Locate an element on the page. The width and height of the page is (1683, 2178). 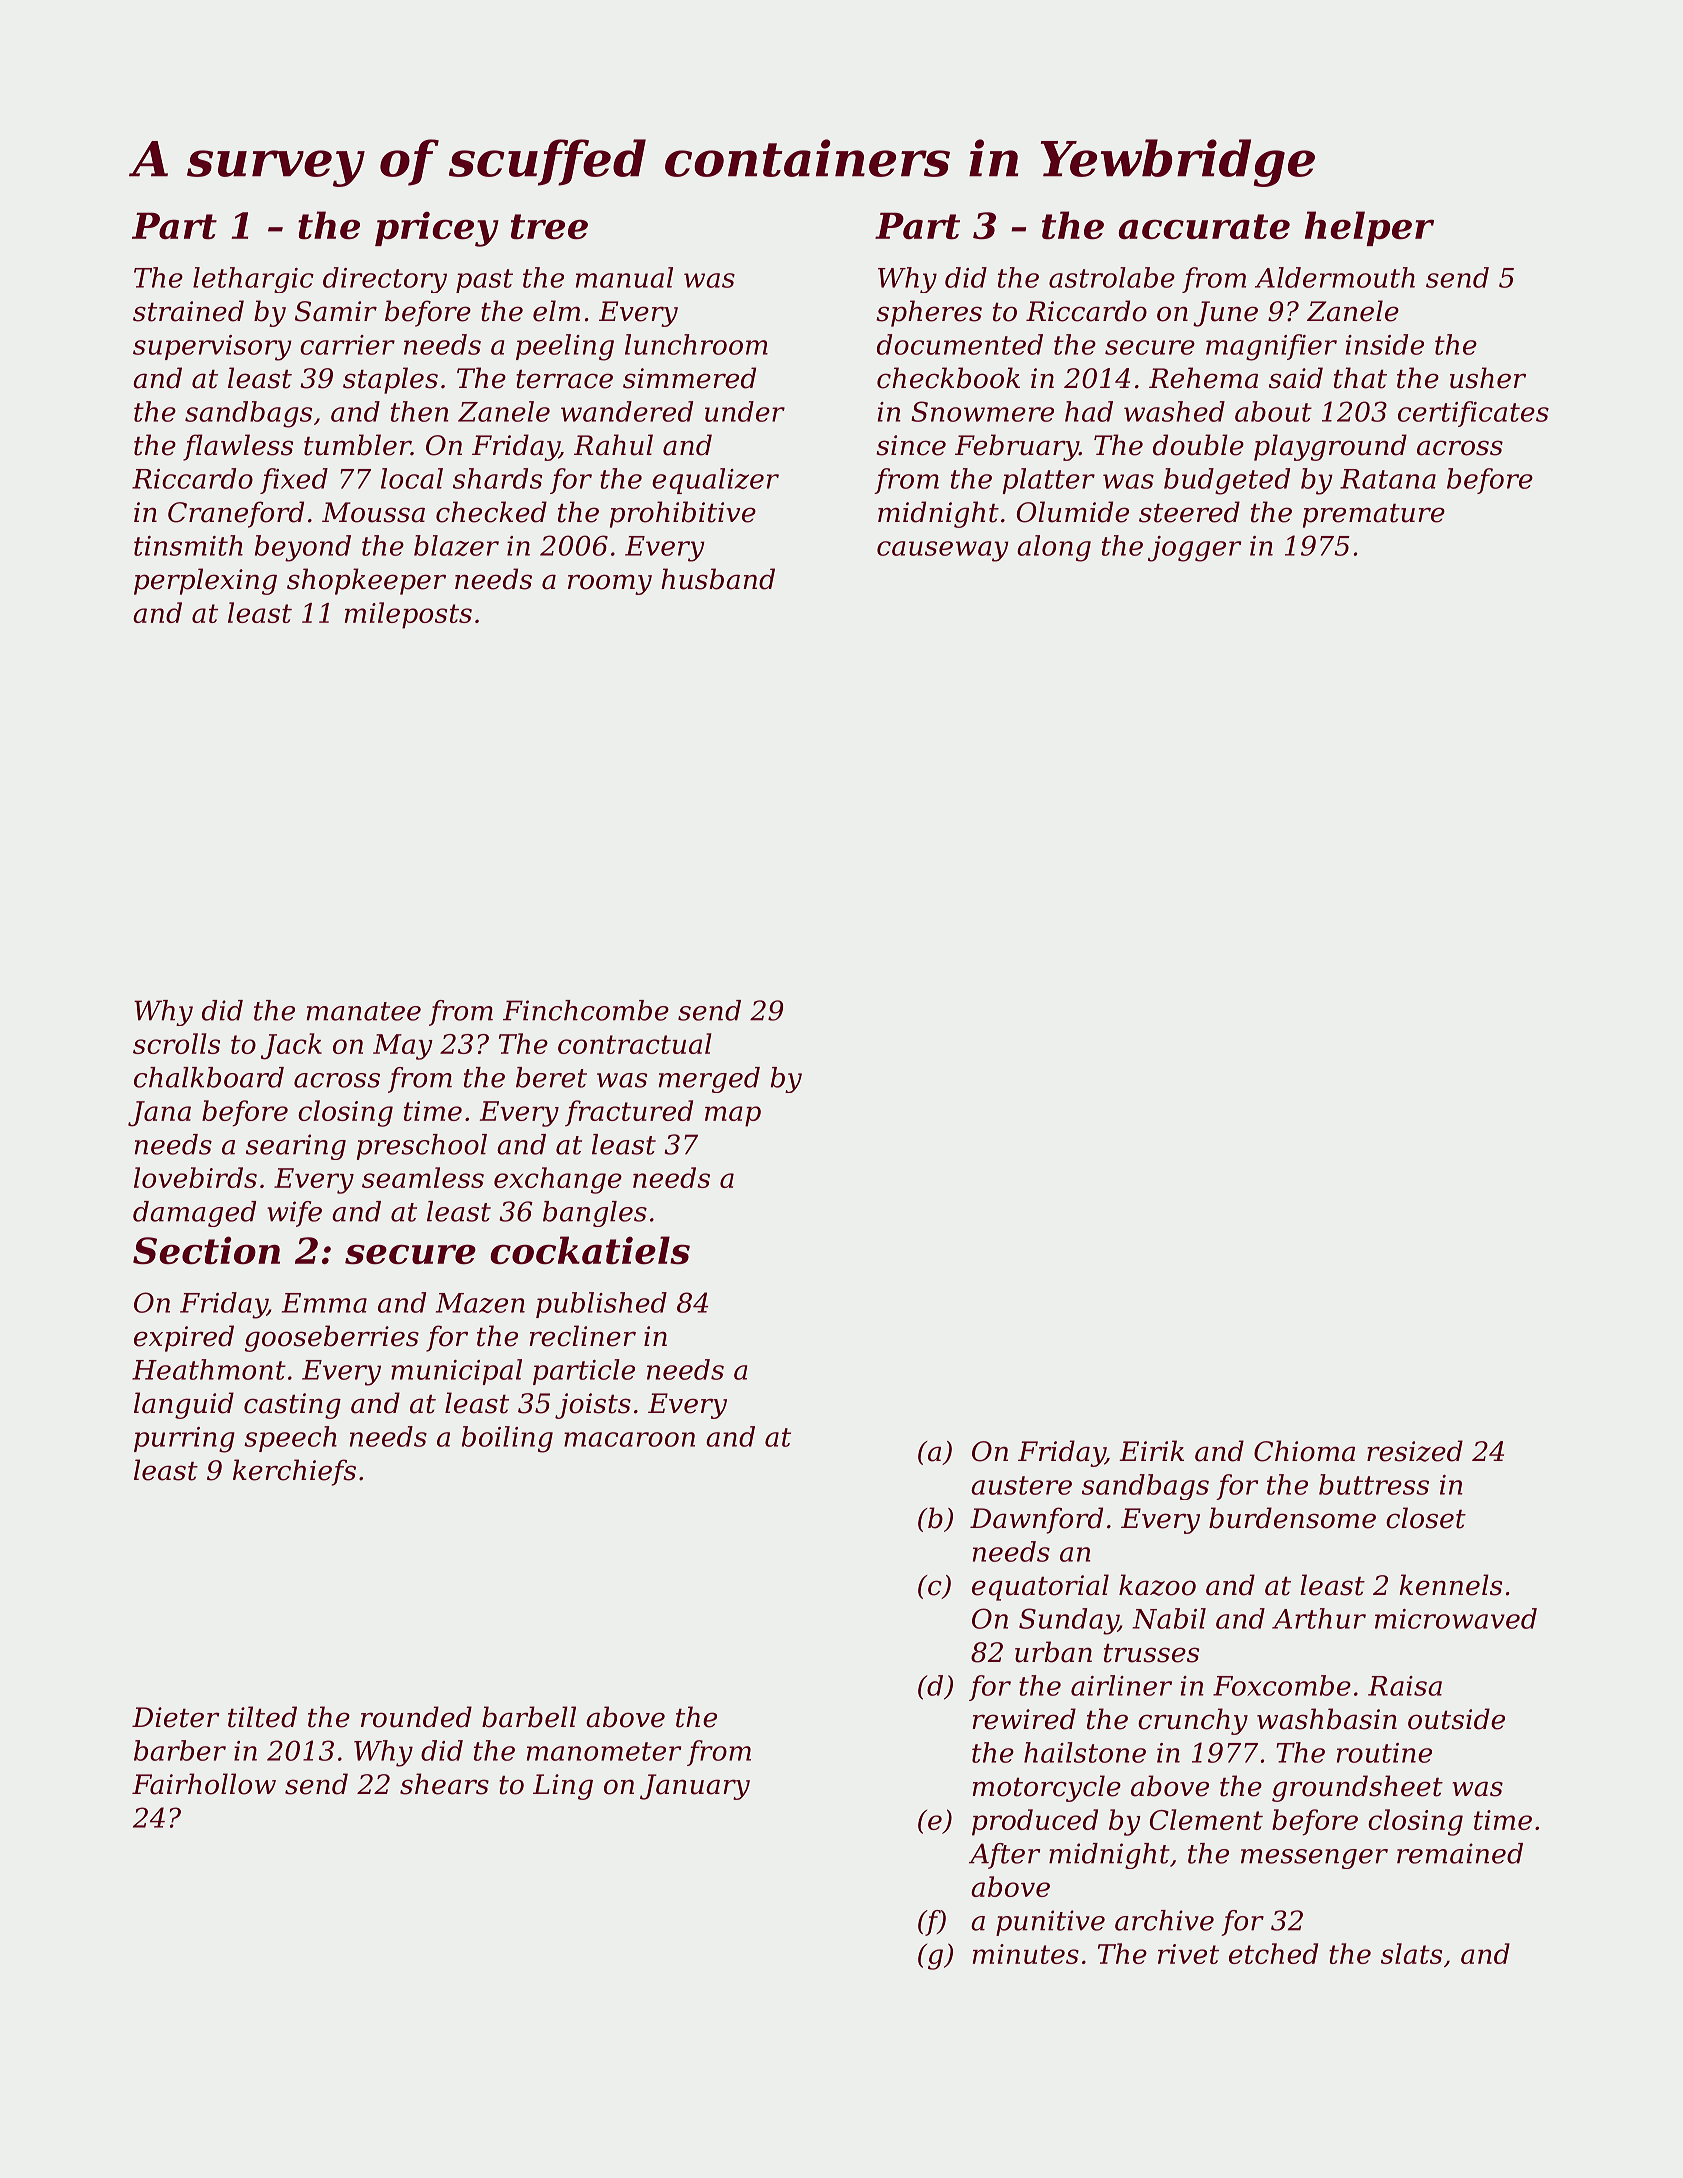
Eirik is located at coordinates (1151, 1450).
